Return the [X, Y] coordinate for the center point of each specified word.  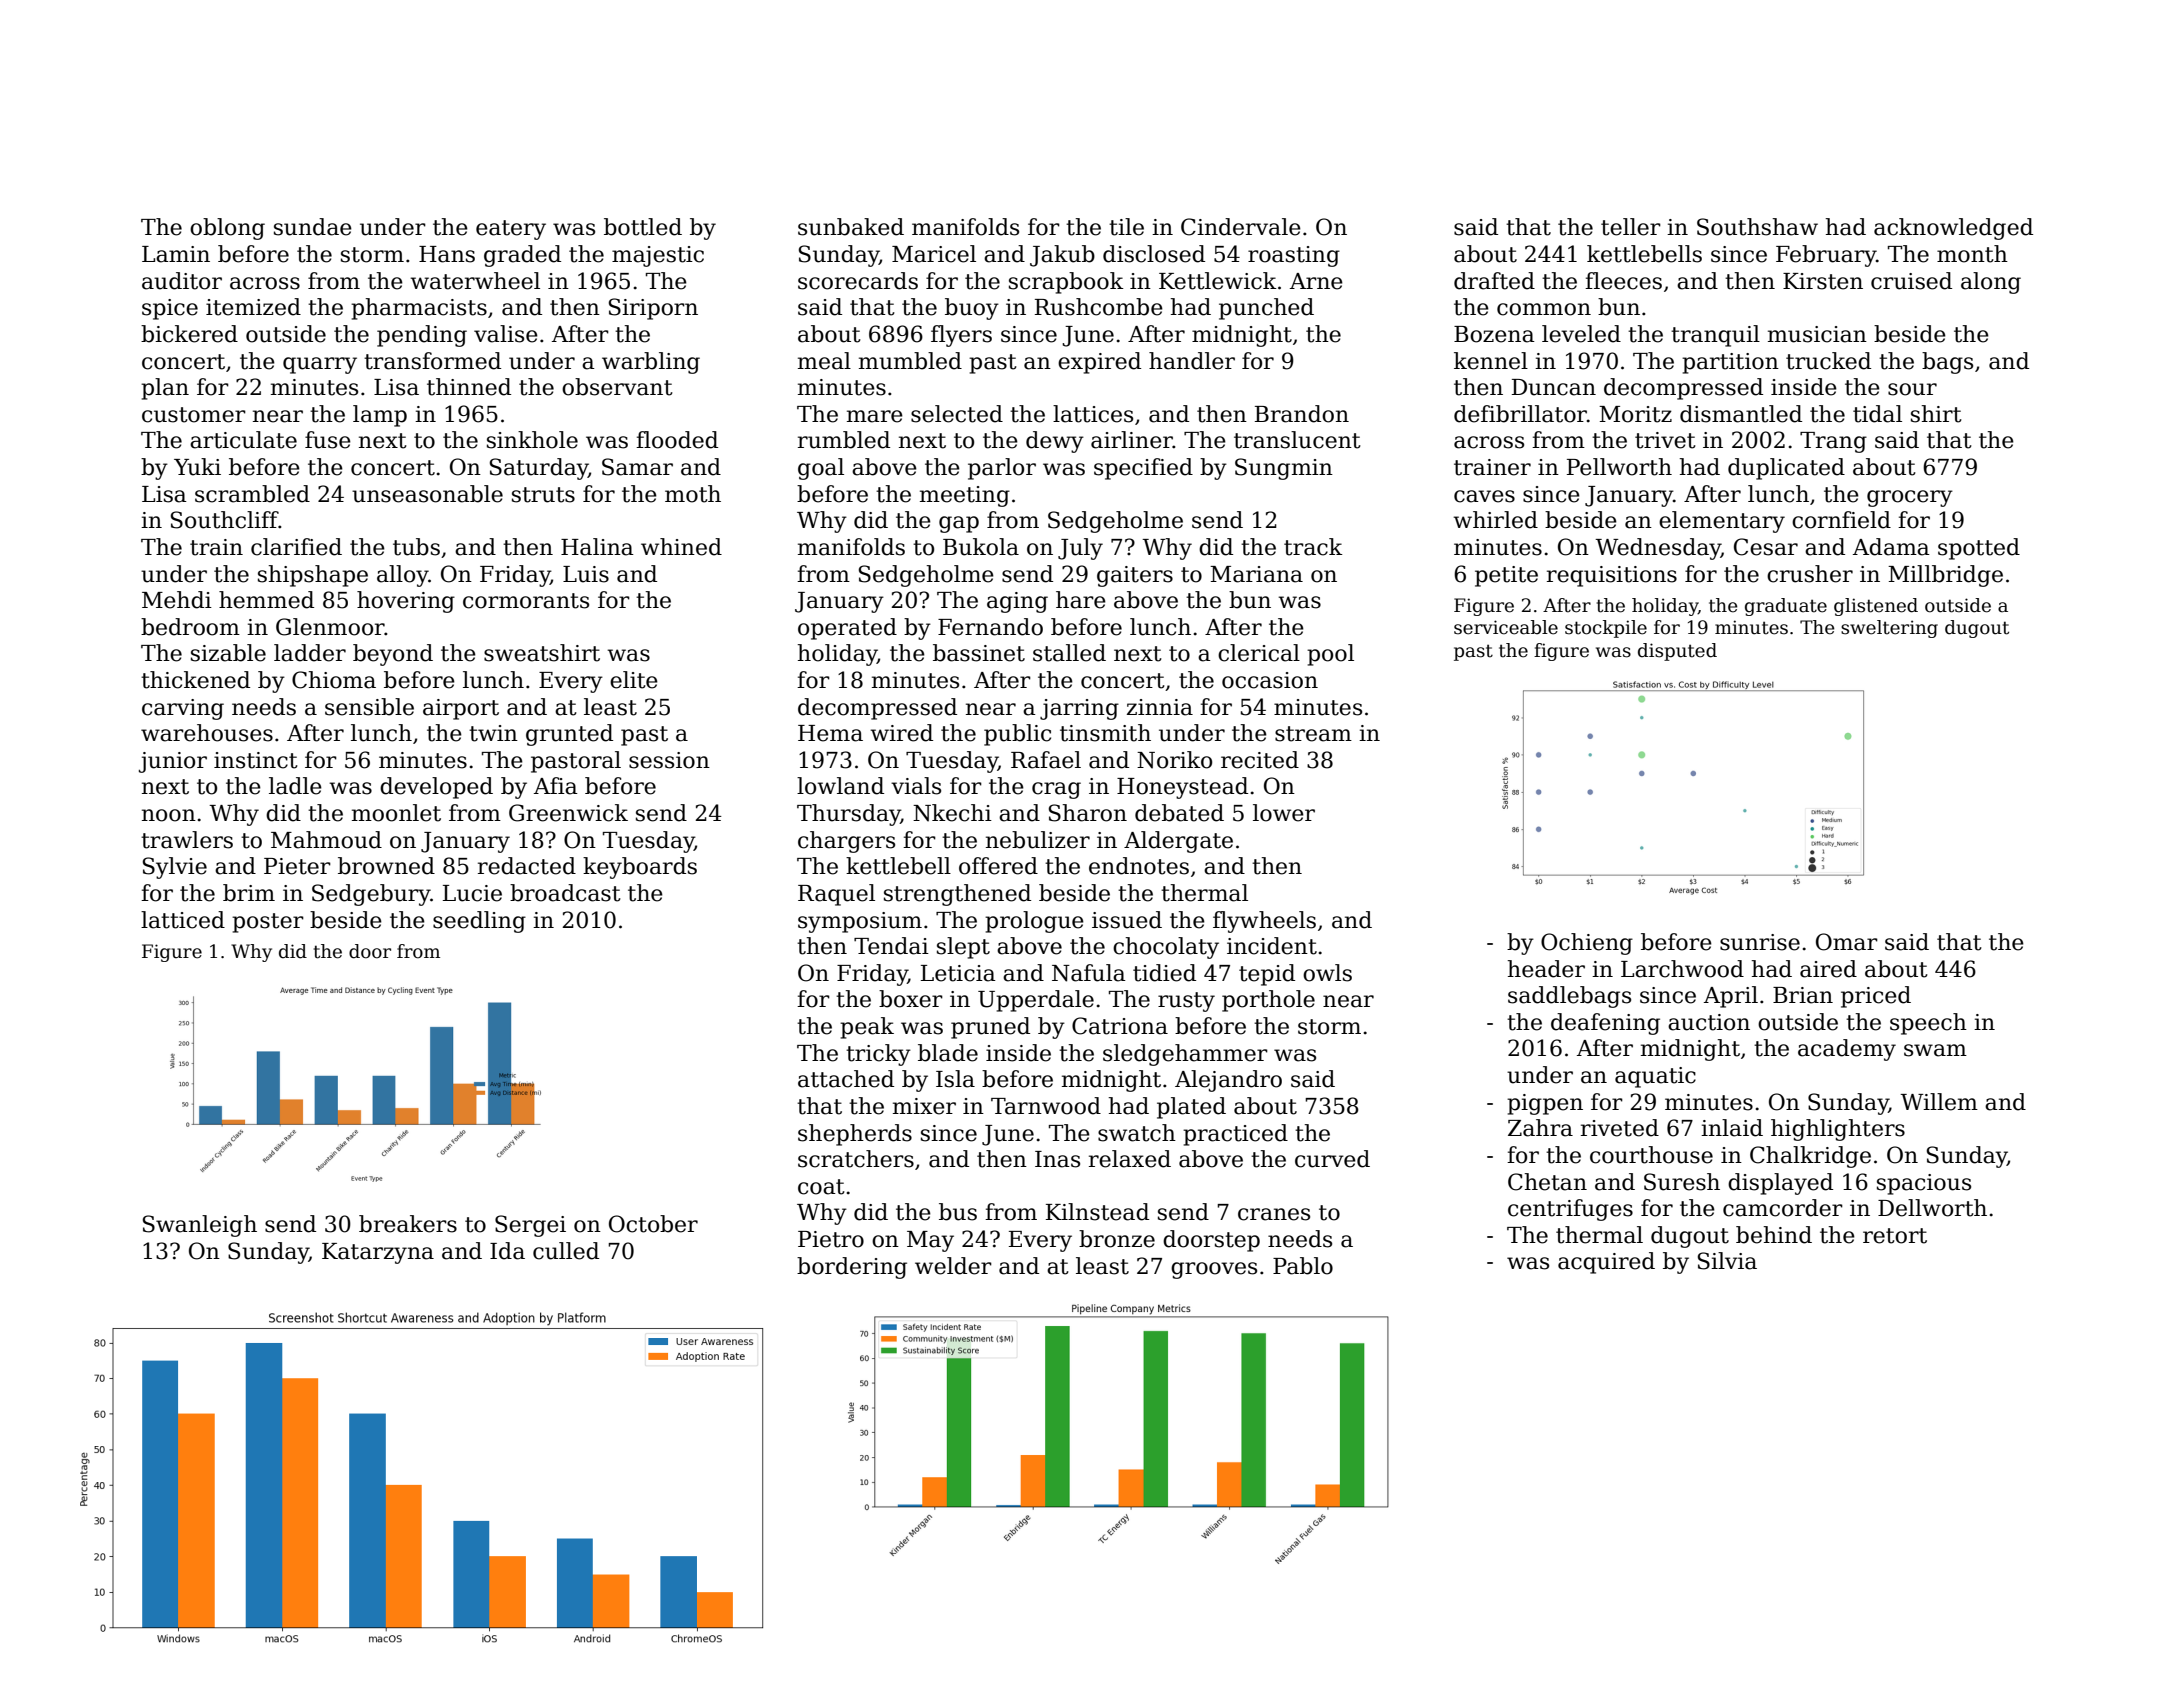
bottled [643, 227]
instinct [256, 760]
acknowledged [1953, 229]
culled [566, 1251]
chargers [846, 842]
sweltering [1889, 629]
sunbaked [851, 227]
